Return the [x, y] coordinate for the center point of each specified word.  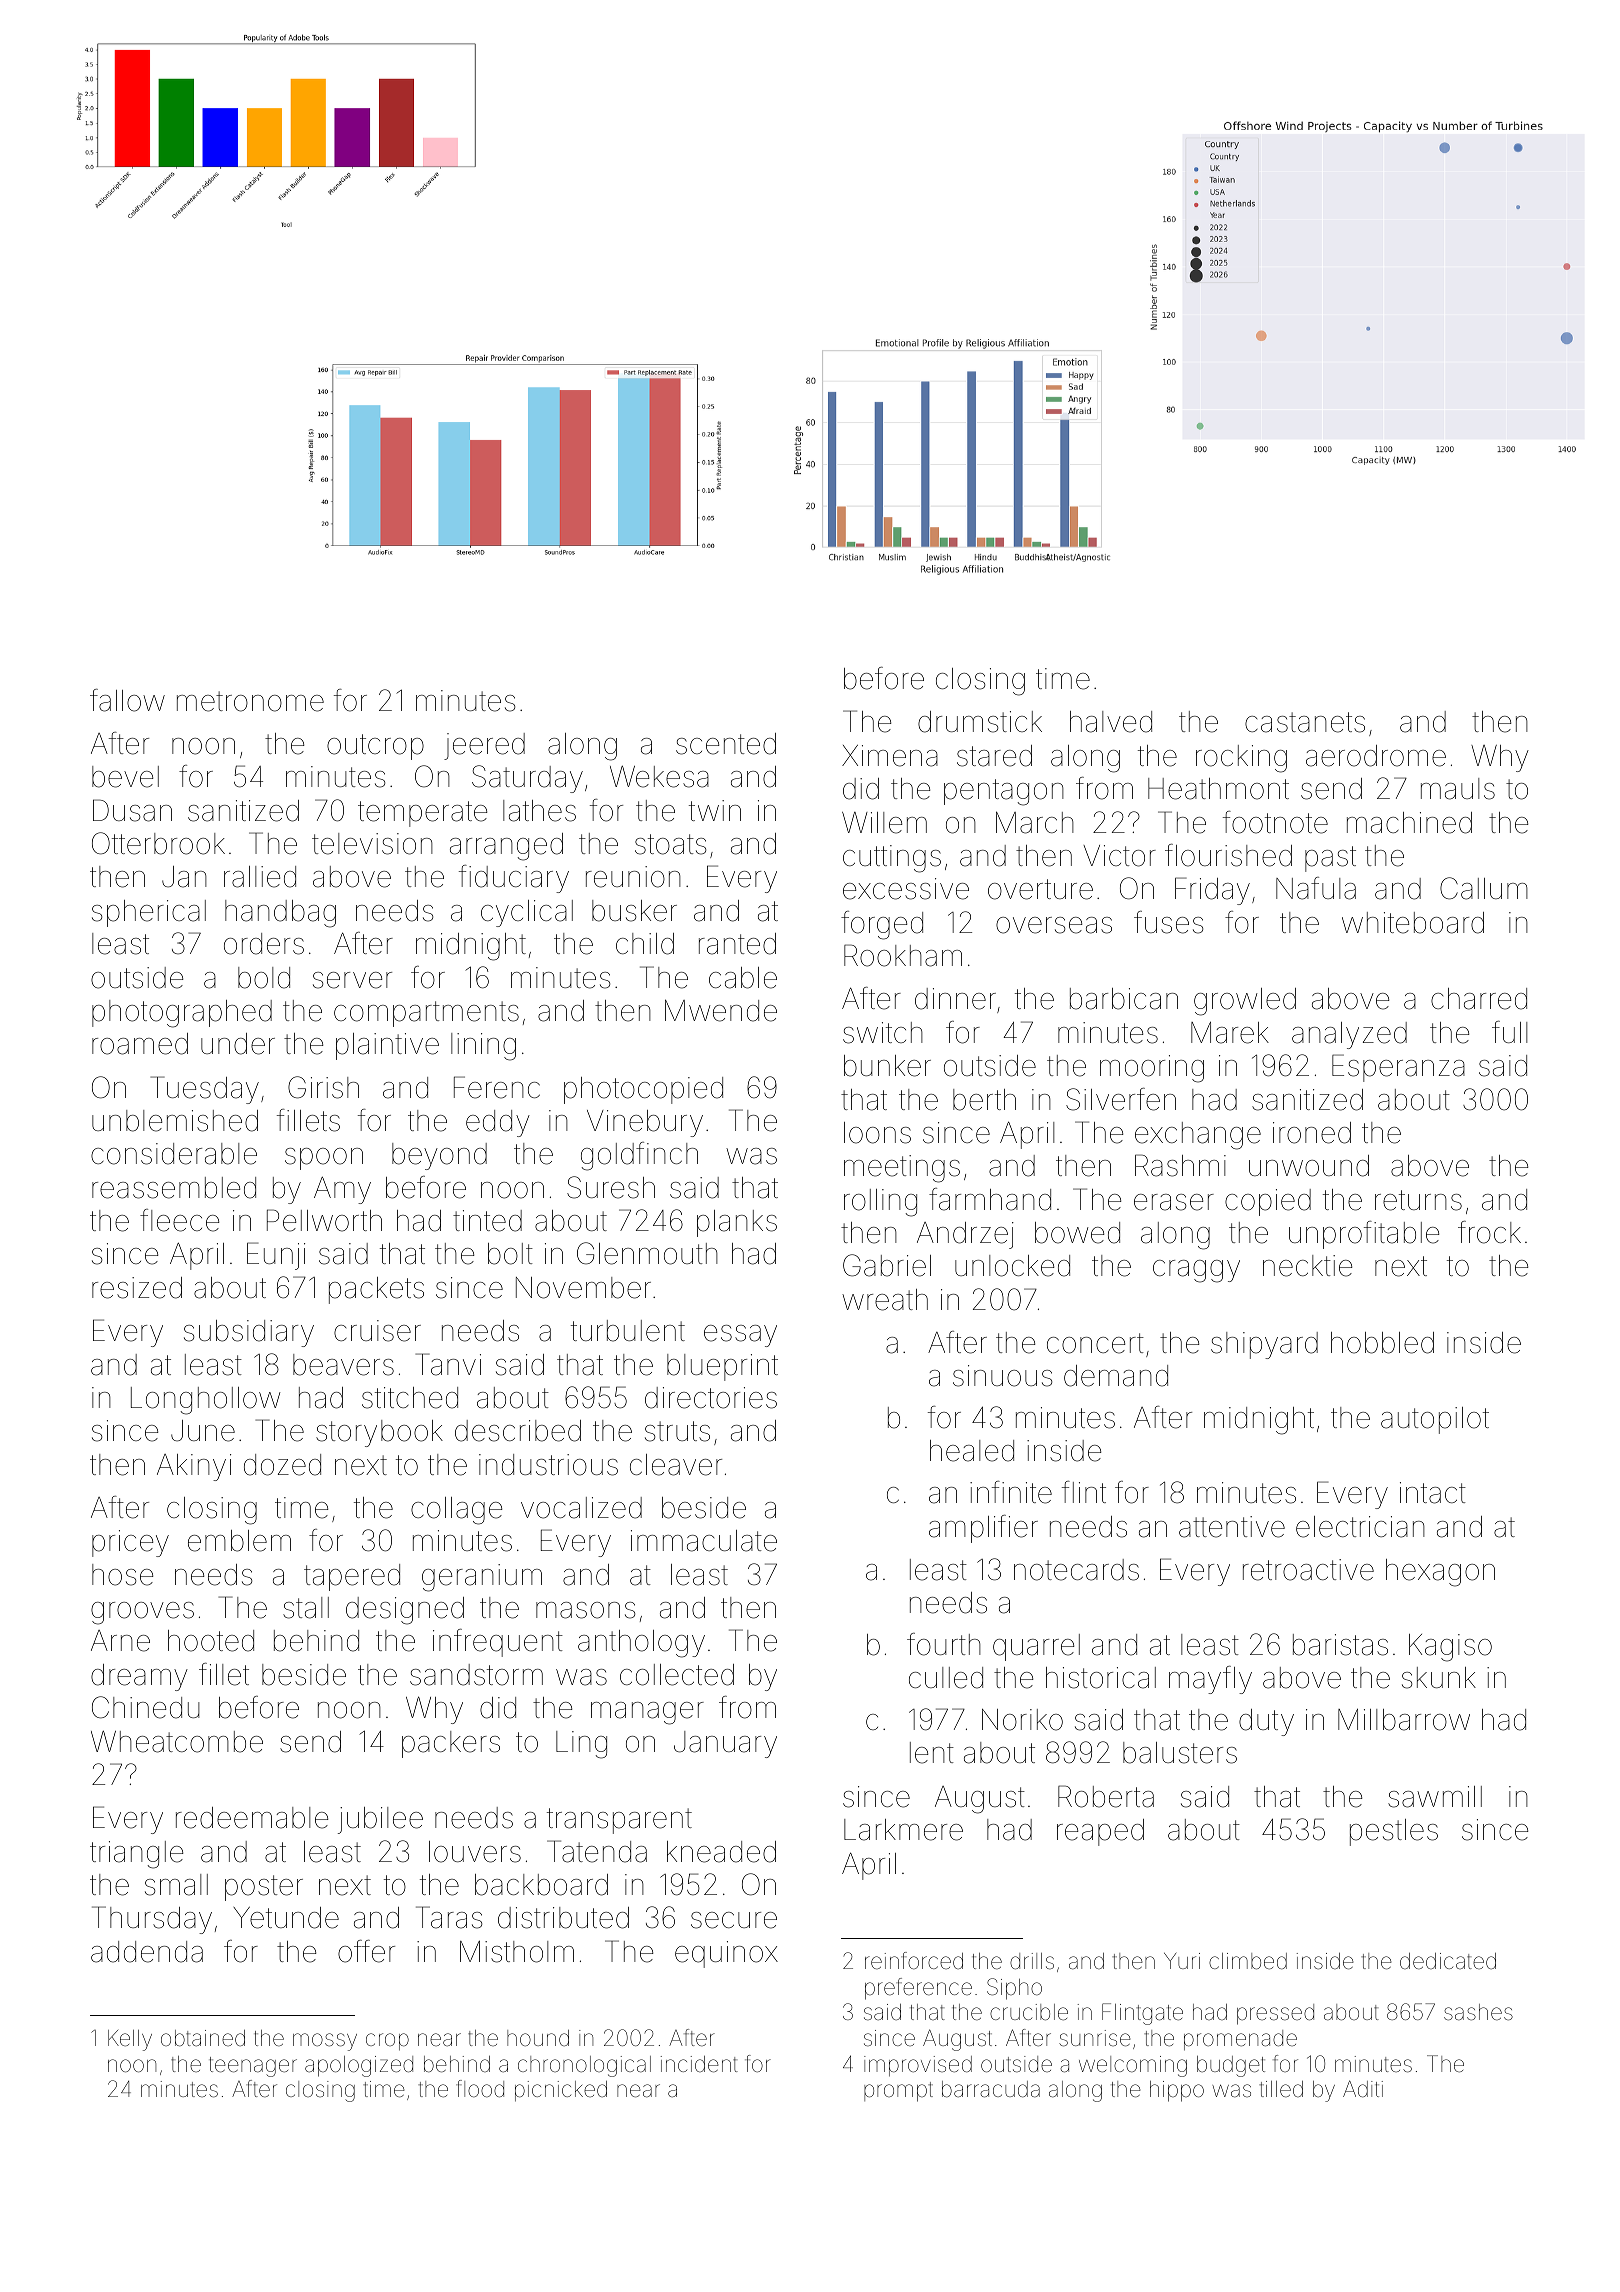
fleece [179, 1220]
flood [480, 2089]
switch [883, 1033]
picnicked [561, 2091]
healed [972, 1451]
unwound [1309, 1166]
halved [1111, 722]
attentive [1232, 1527]
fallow [127, 700]
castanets [1305, 722]
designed [405, 1611]
